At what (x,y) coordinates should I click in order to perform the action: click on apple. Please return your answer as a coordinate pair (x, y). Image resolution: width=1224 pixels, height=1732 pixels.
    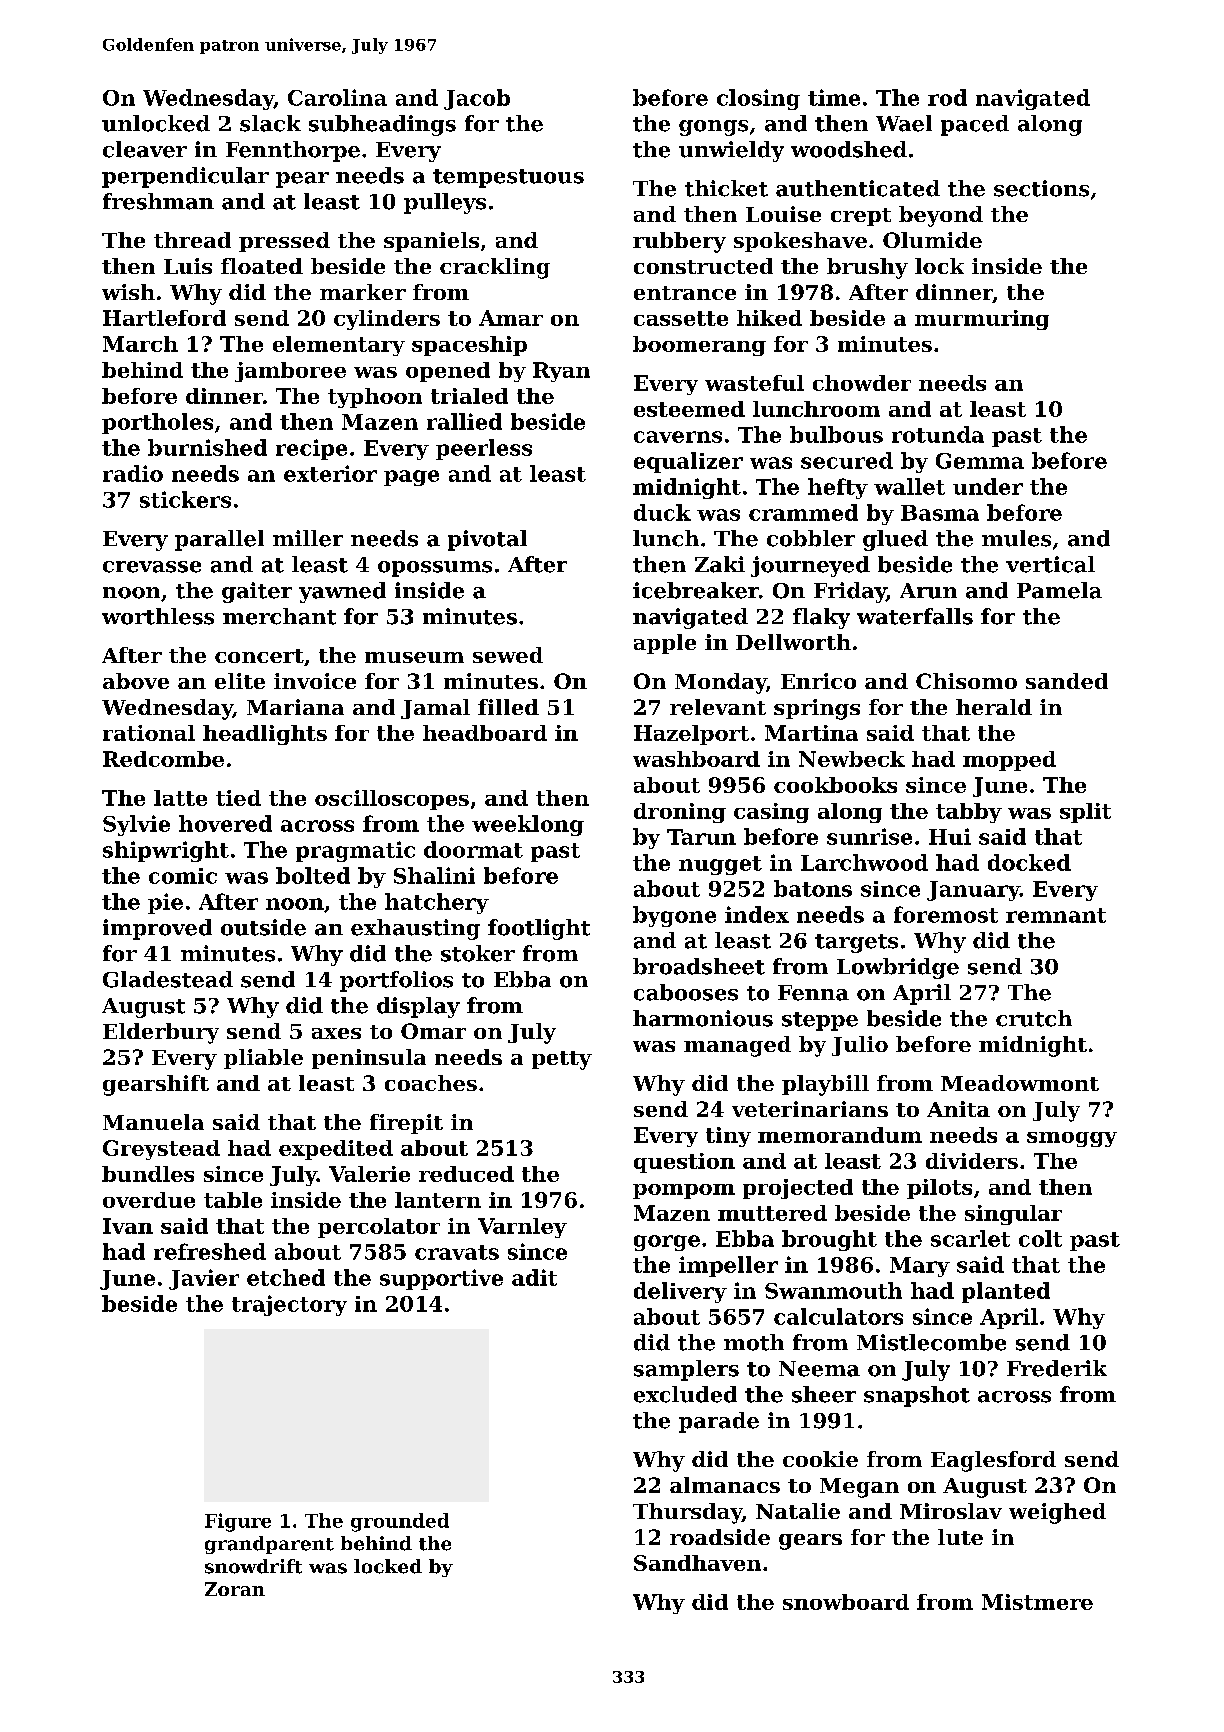
    Looking at the image, I should click on (665, 644).
